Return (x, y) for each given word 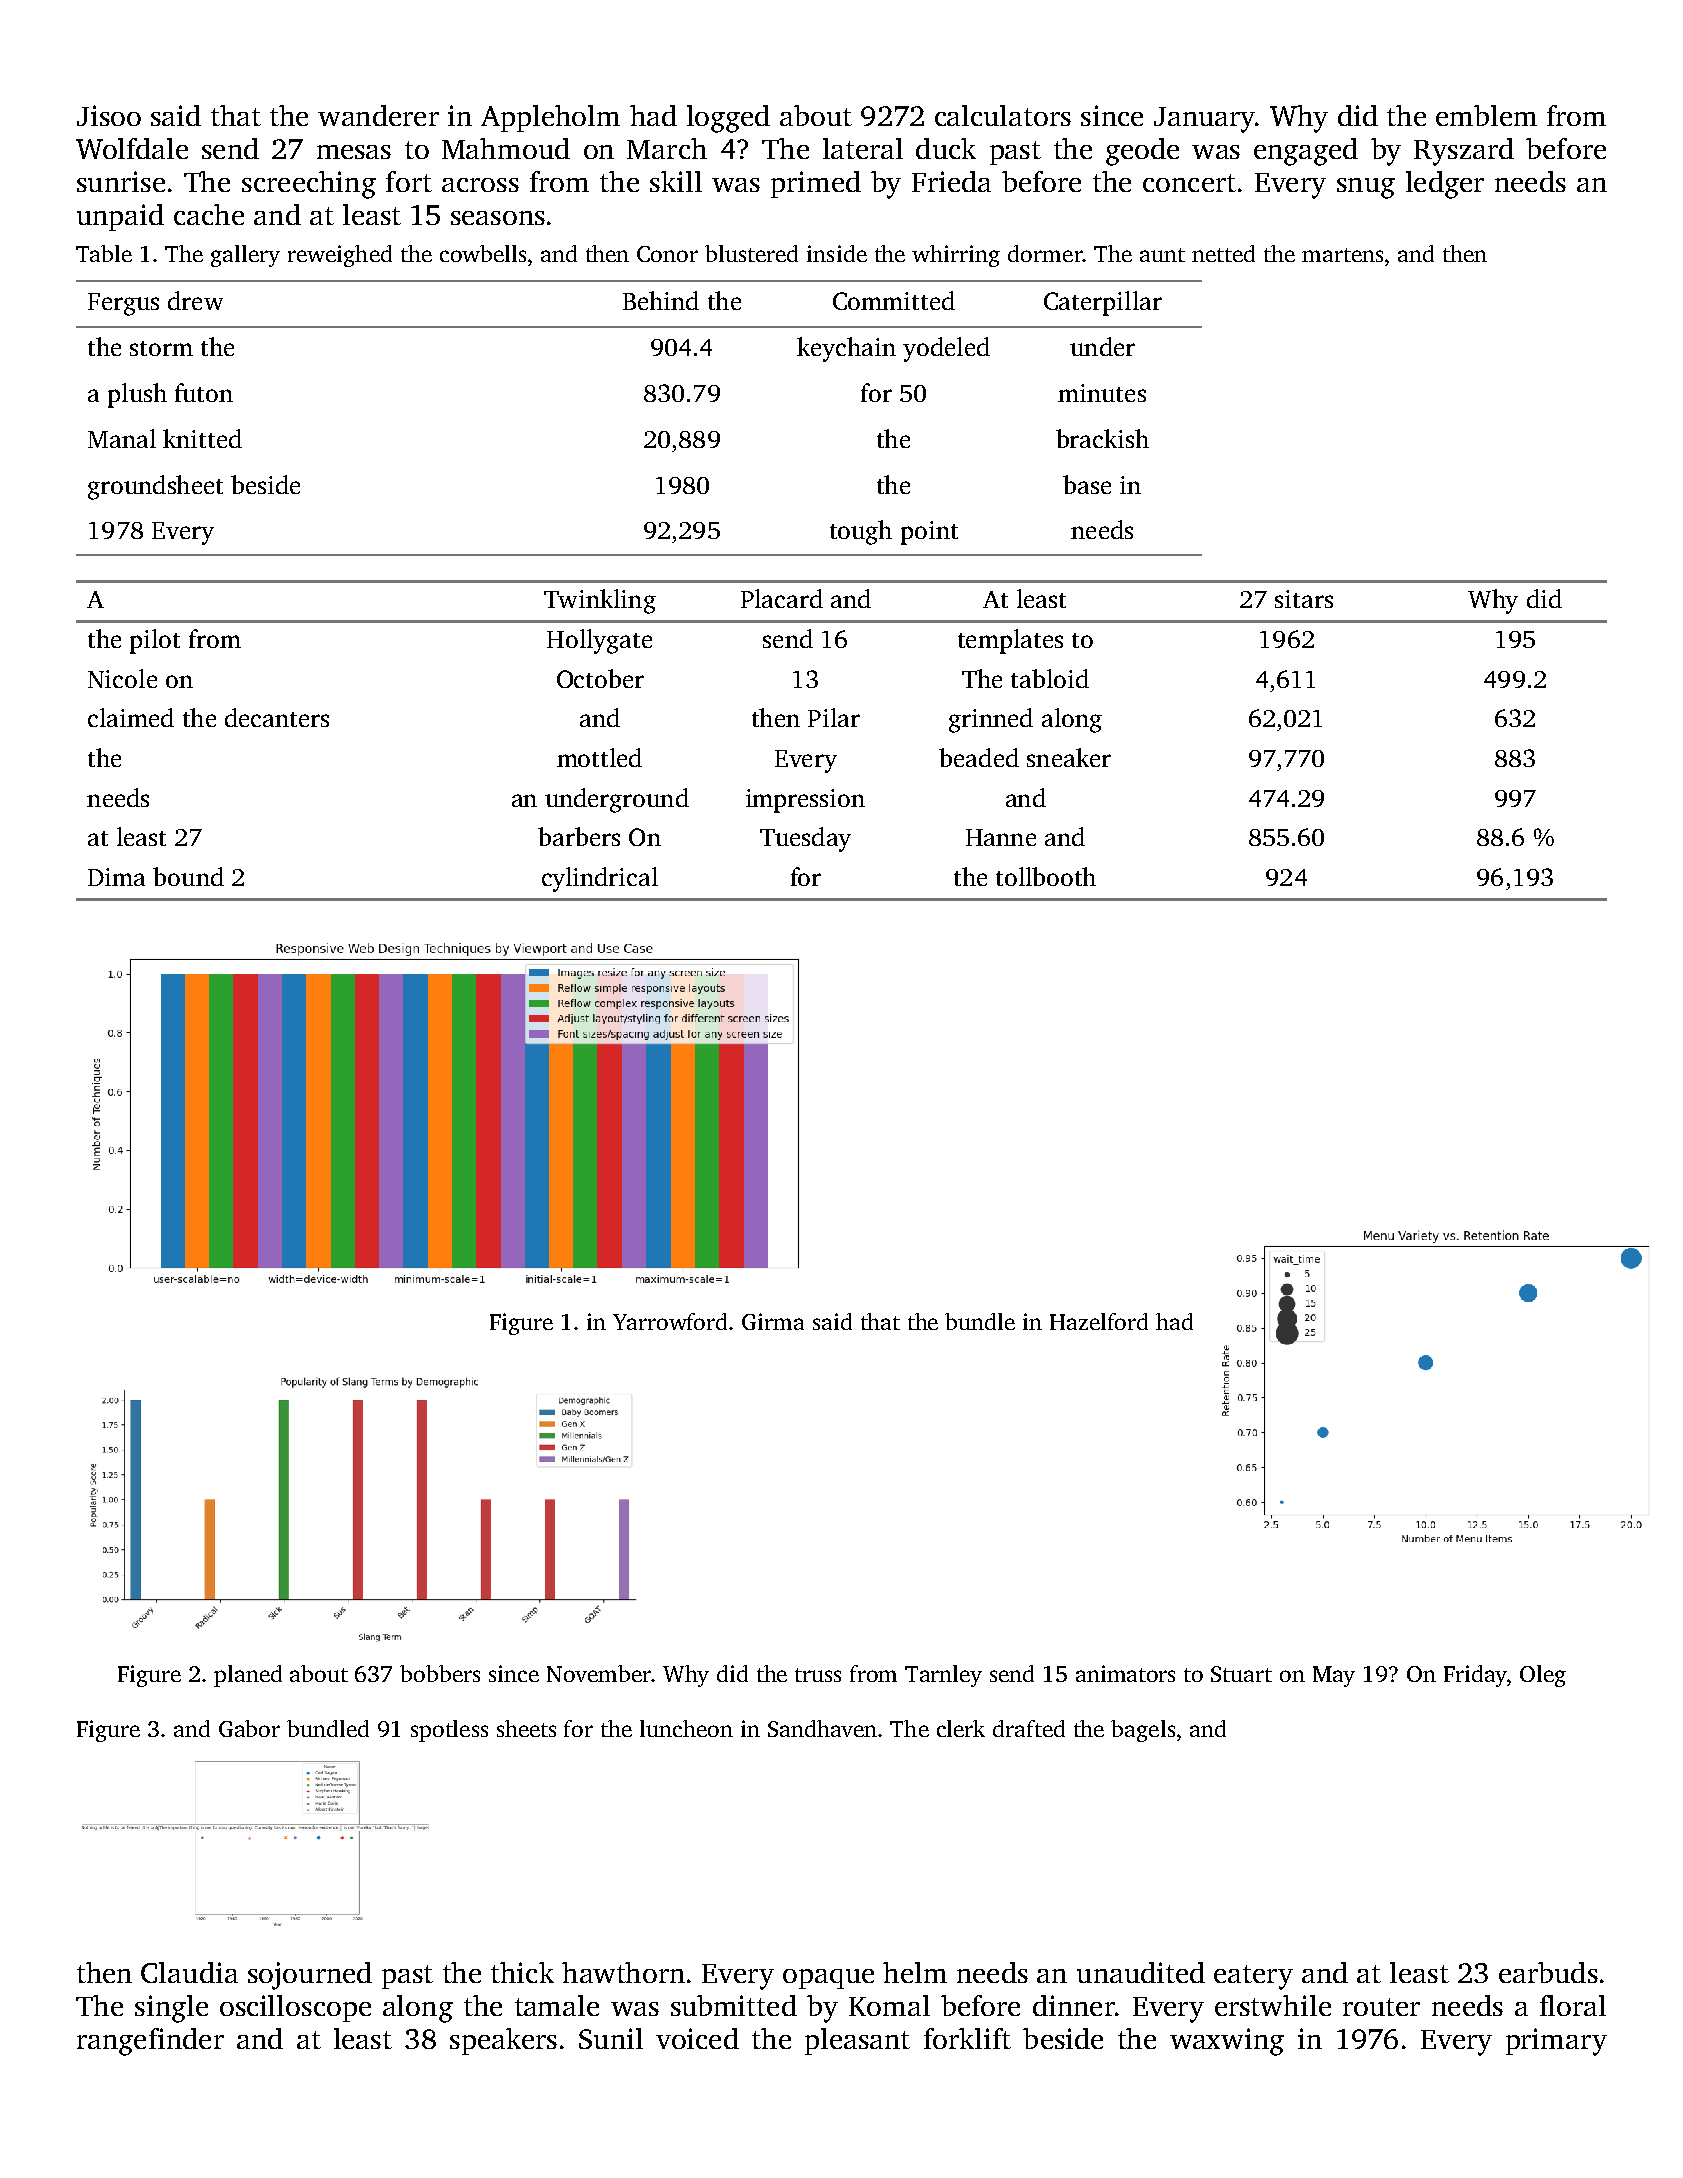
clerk (961, 1728)
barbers (579, 836)
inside (837, 253)
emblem (1486, 115)
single (171, 2009)
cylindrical (600, 879)
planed (248, 1676)
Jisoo (109, 115)
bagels (1143, 1731)
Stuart (1241, 1674)
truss (818, 1675)
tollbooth (1046, 876)
